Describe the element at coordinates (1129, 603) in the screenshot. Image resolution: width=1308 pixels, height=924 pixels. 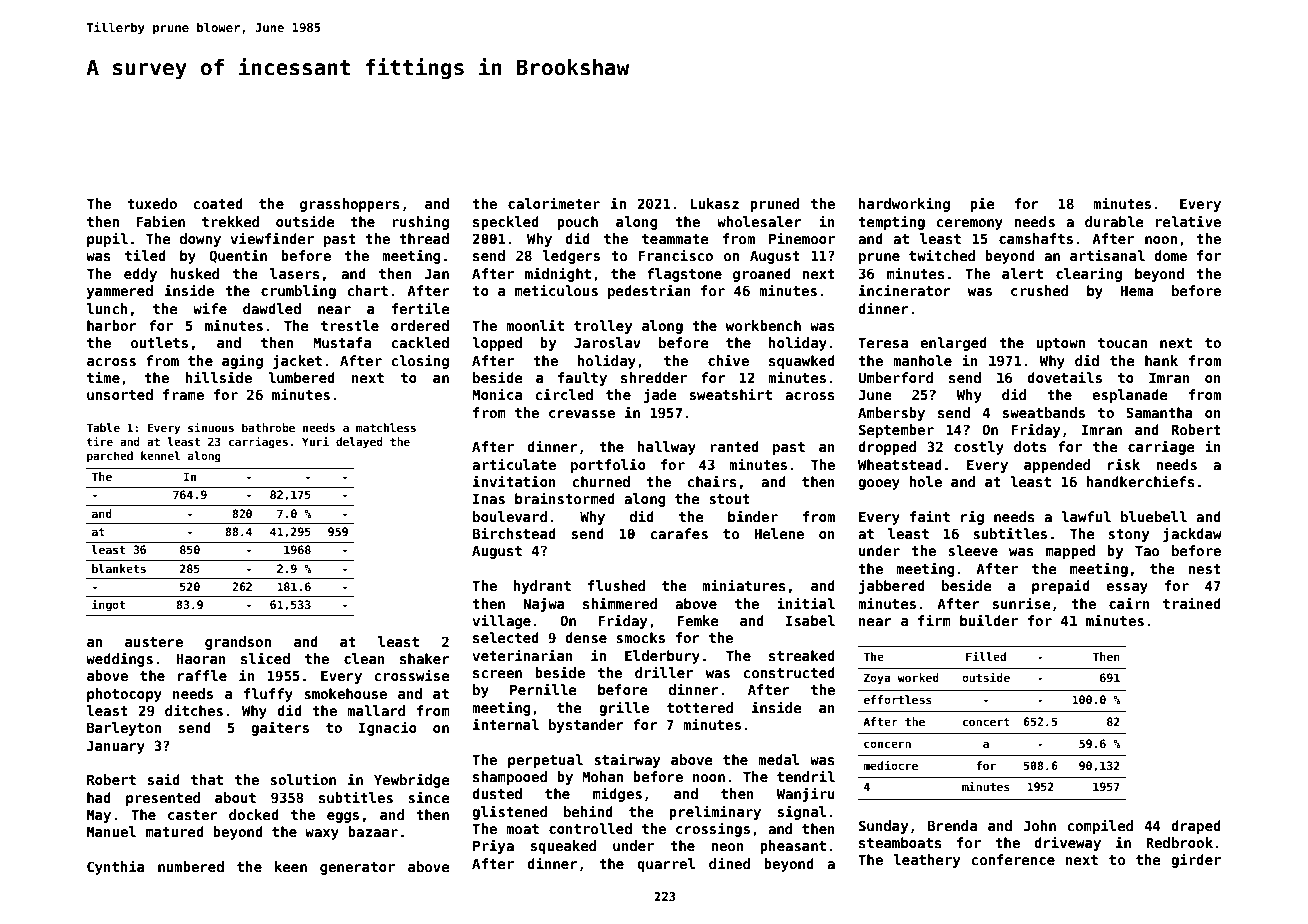
I see `cairn` at that location.
